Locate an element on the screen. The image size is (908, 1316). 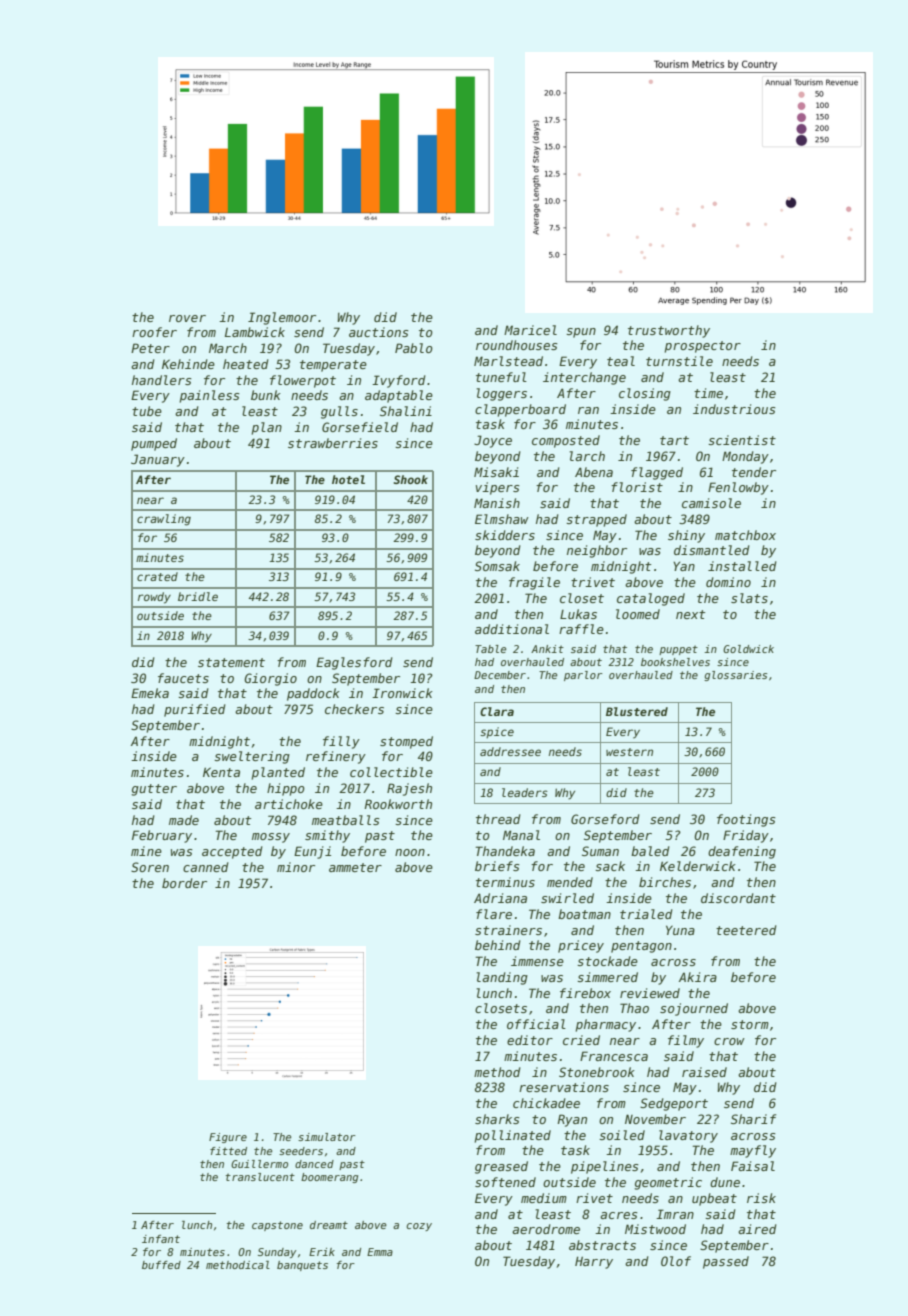
fitted is located at coordinates (228, 1151).
